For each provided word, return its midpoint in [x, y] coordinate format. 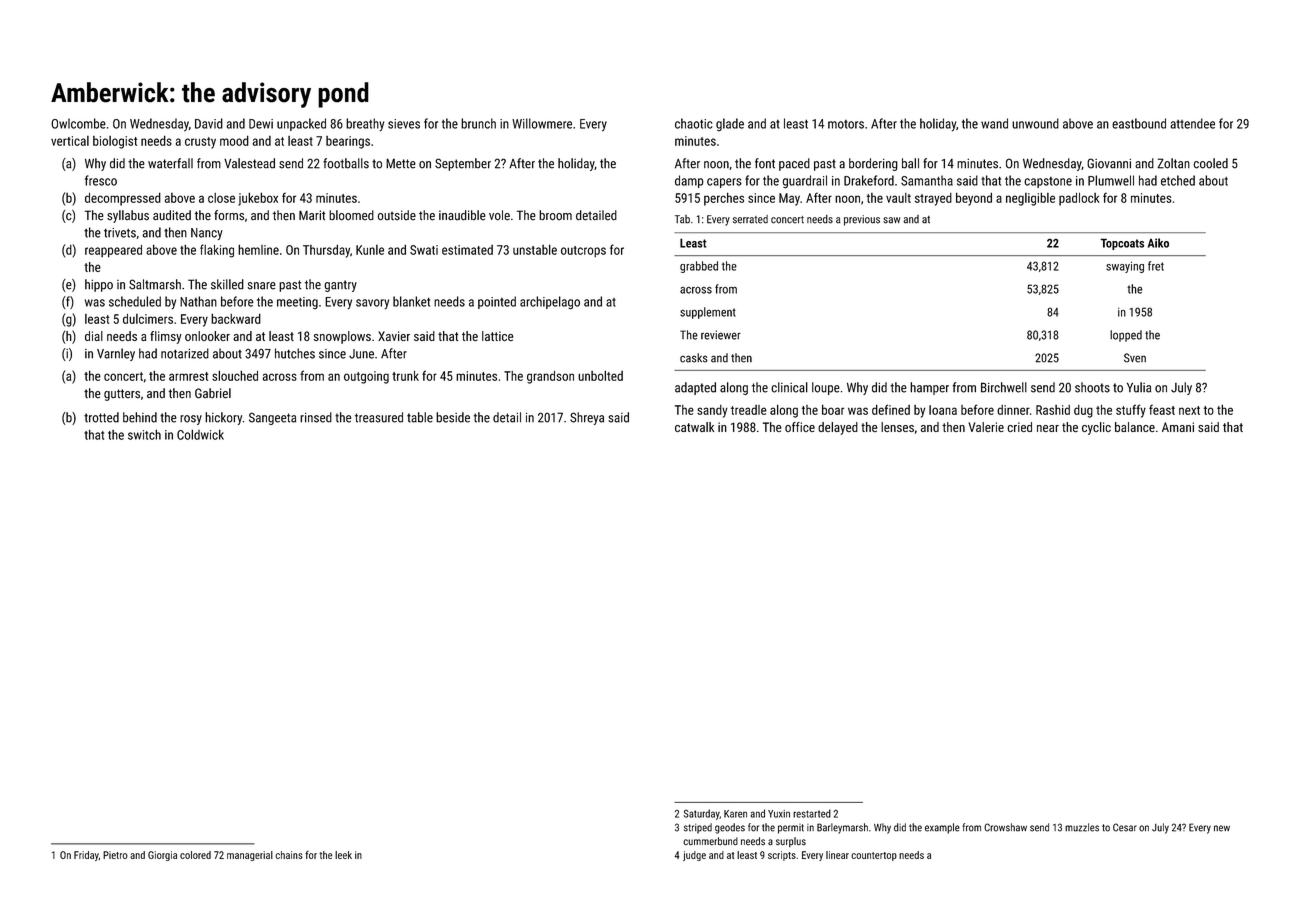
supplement [708, 313]
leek [343, 855]
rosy [191, 420]
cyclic [1096, 428]
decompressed [123, 199]
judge [694, 856]
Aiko [1158, 243]
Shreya [587, 418]
